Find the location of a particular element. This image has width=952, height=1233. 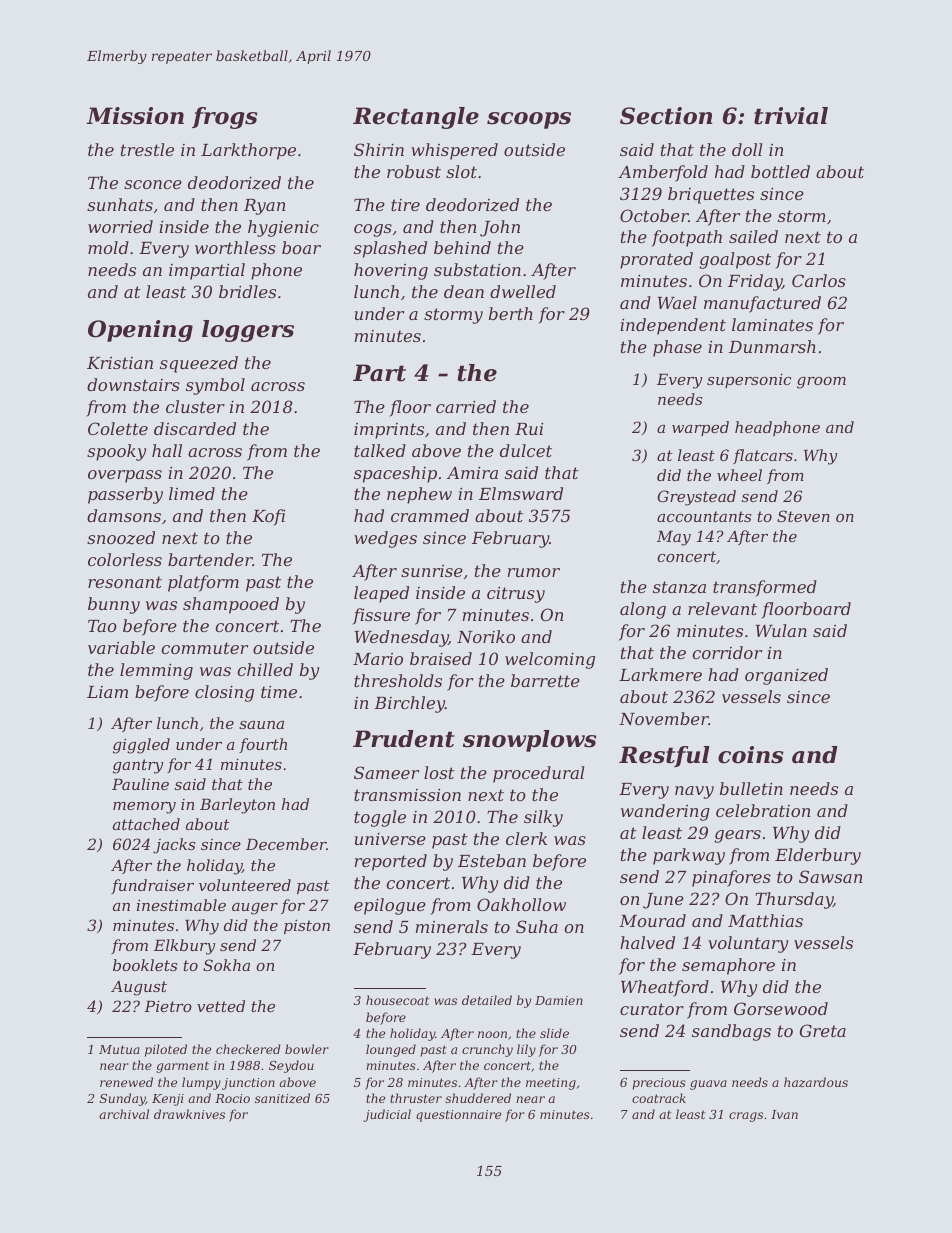

Wulan is located at coordinates (781, 630).
